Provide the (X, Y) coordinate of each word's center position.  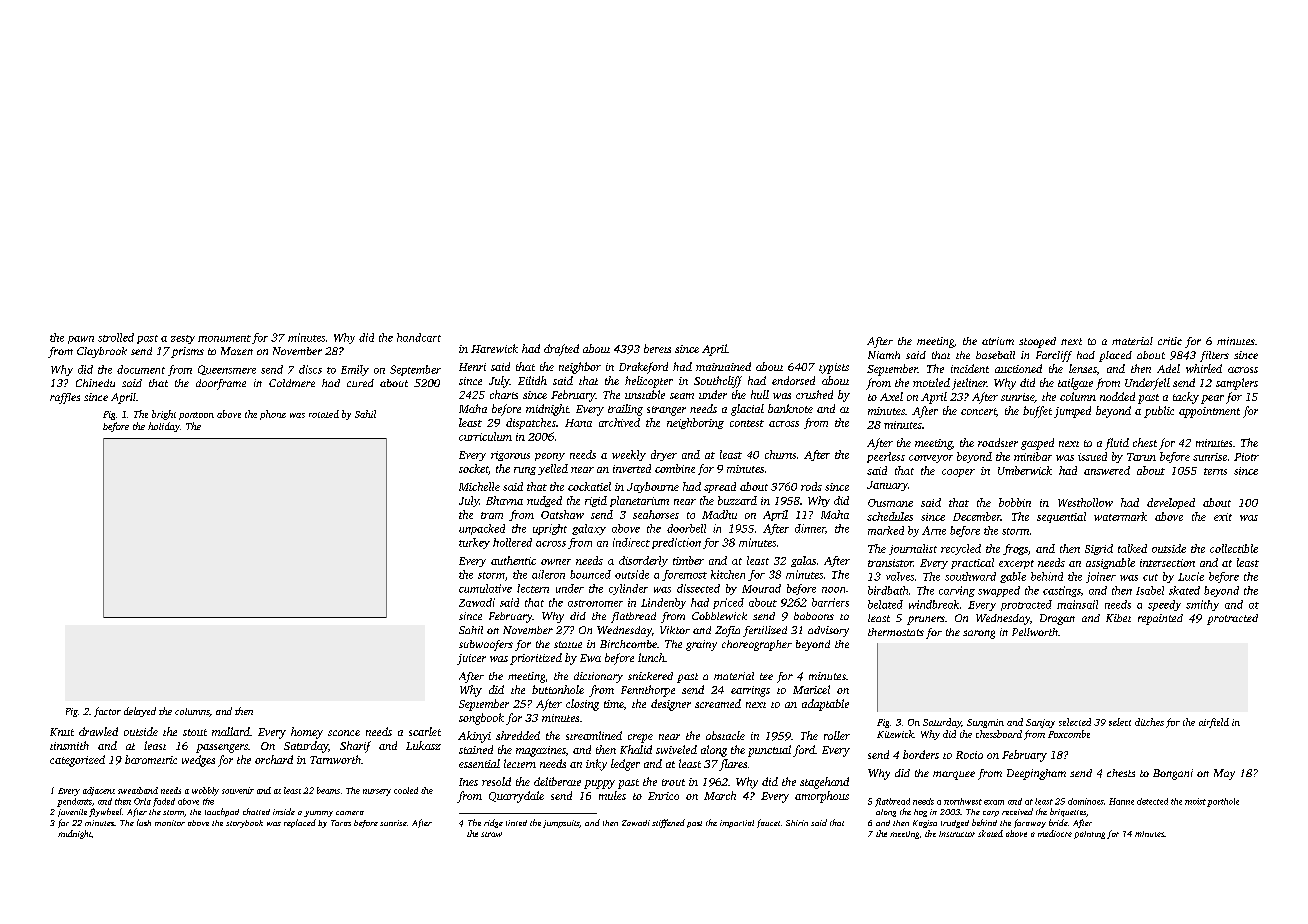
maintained (723, 366)
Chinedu (95, 383)
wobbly (205, 791)
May (1224, 774)
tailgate (1075, 384)
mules (612, 795)
